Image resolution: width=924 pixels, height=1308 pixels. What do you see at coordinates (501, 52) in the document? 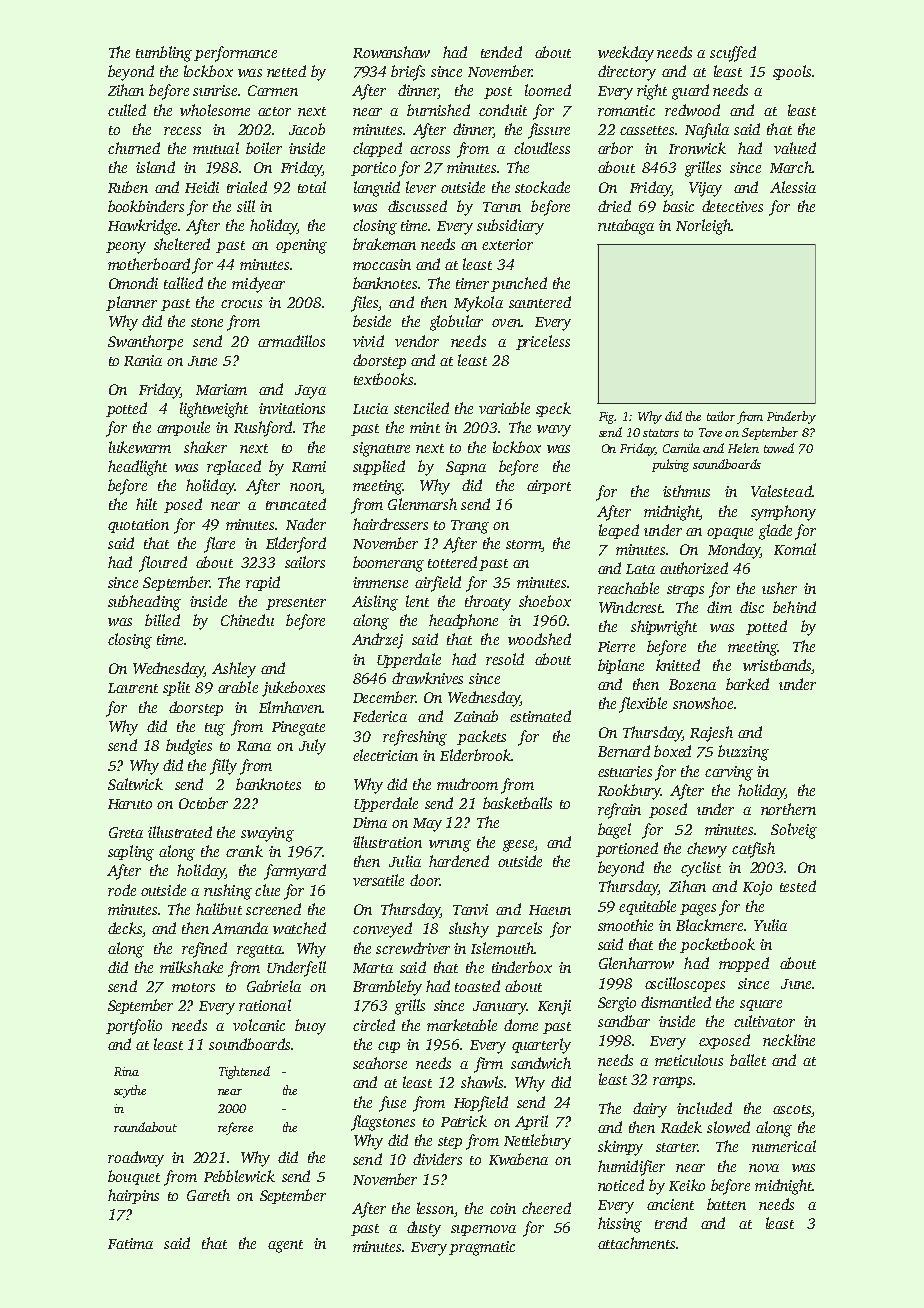
I see `tended` at bounding box center [501, 52].
